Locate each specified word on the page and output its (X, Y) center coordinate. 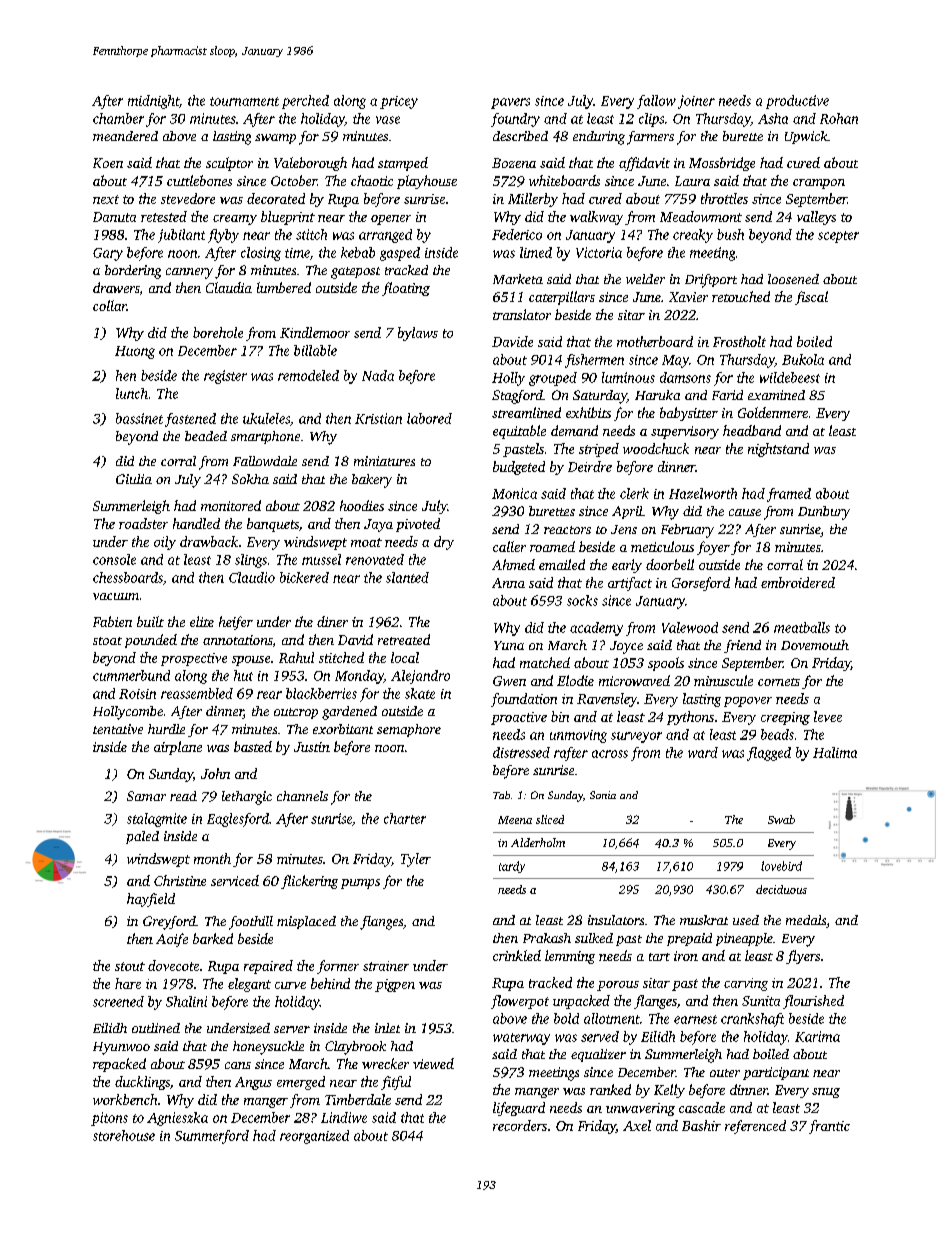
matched (545, 662)
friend (742, 646)
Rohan (839, 118)
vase (388, 120)
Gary (108, 254)
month (212, 858)
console (114, 559)
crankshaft (752, 1020)
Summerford (212, 1137)
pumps (360, 884)
